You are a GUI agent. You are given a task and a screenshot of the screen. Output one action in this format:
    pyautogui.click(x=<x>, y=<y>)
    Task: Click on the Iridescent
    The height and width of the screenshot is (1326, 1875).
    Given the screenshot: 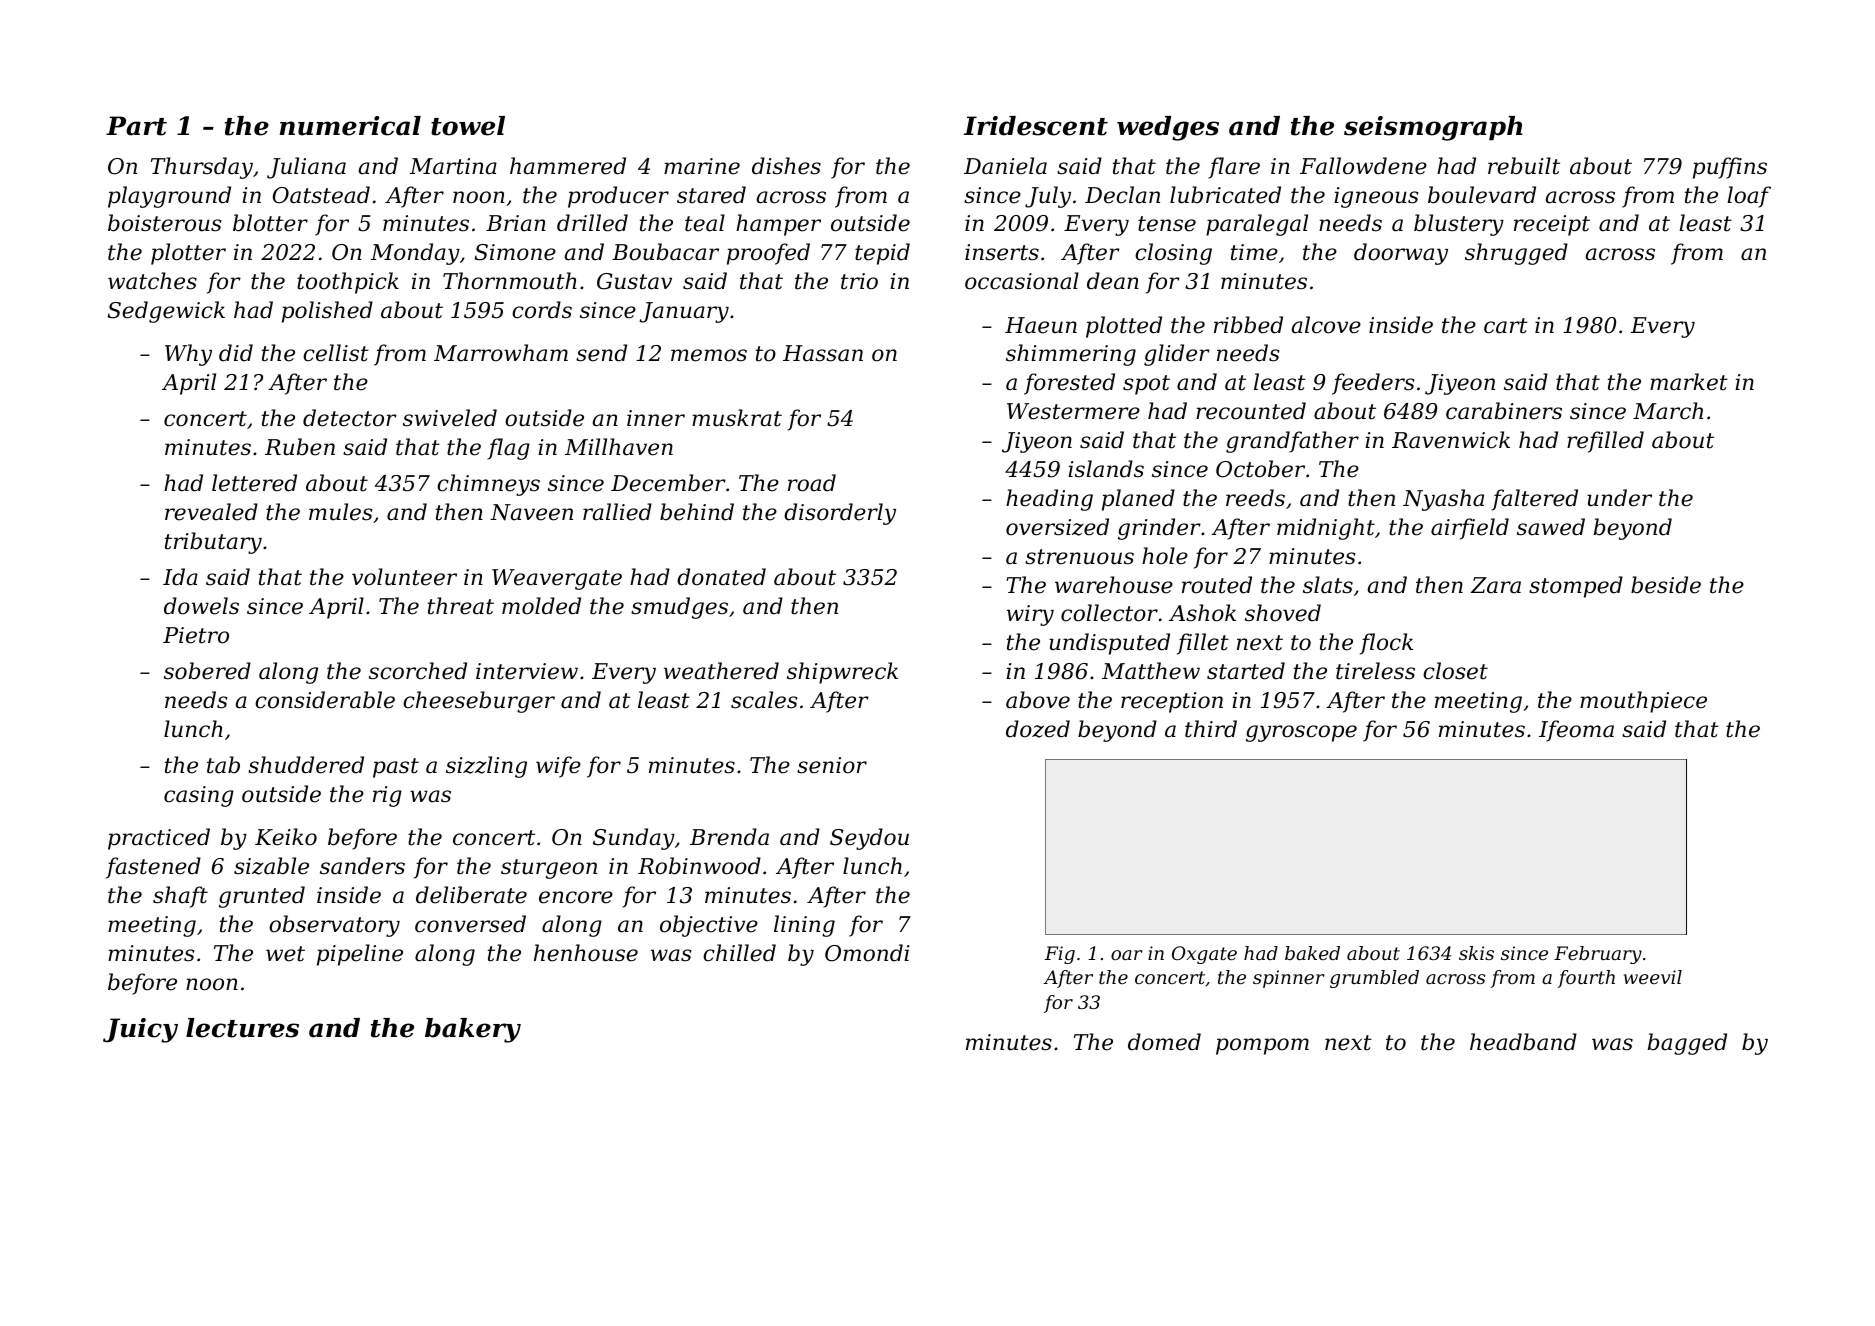 What is the action you would take?
    pyautogui.click(x=1036, y=126)
